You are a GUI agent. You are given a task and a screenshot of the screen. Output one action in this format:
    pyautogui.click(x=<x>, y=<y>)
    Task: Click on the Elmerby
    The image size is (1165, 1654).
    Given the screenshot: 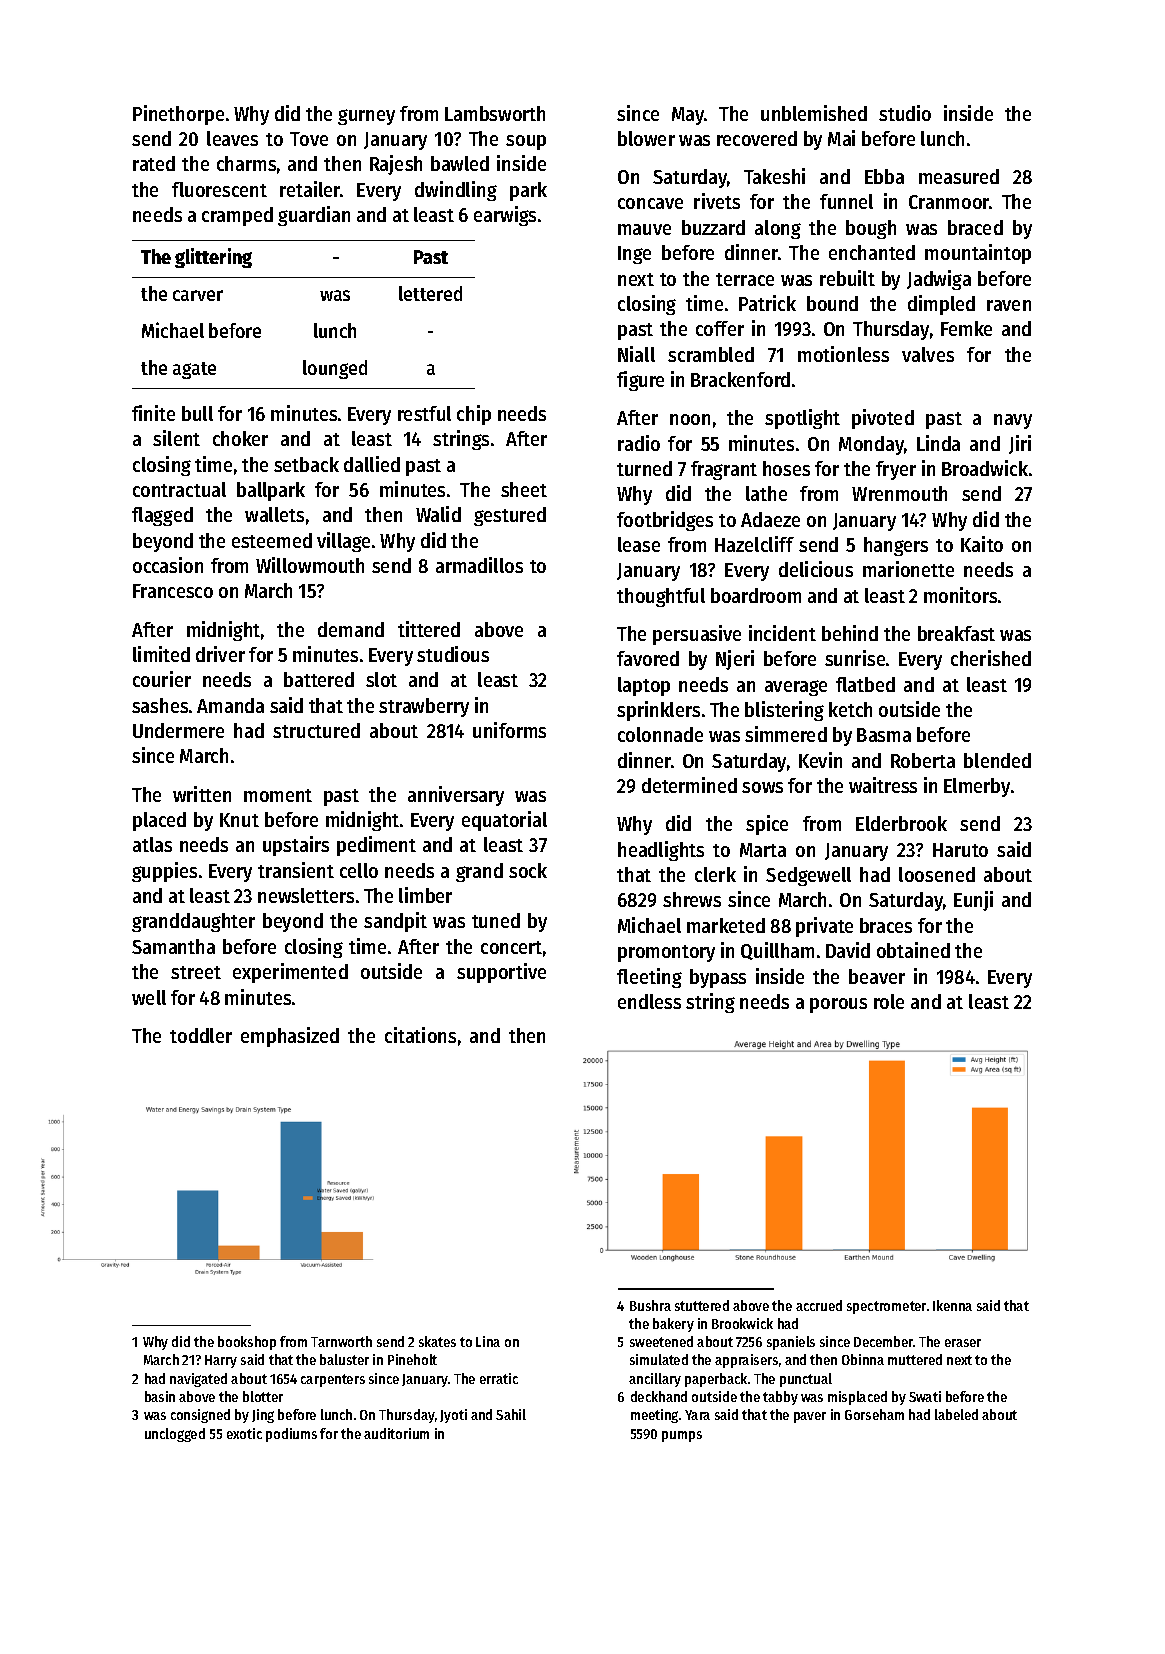 What is the action you would take?
    pyautogui.click(x=977, y=787)
